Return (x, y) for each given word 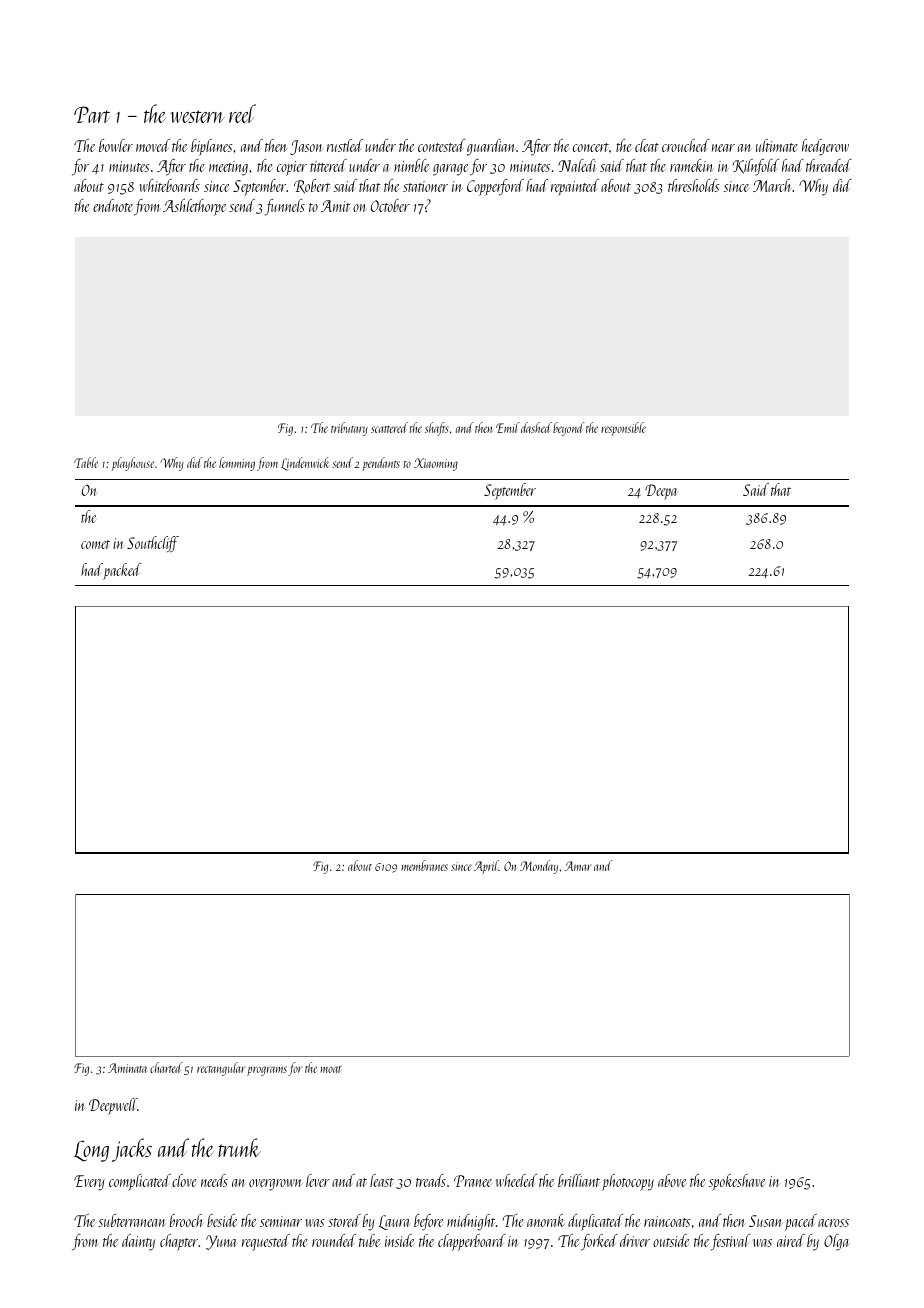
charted (166, 1067)
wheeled (516, 1180)
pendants (381, 464)
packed (122, 571)
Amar (578, 866)
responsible (623, 429)
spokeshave (737, 1182)
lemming (237, 464)
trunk (239, 1147)
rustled (345, 145)
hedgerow (825, 147)
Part (92, 114)
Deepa (661, 492)
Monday (539, 867)
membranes (424, 865)
